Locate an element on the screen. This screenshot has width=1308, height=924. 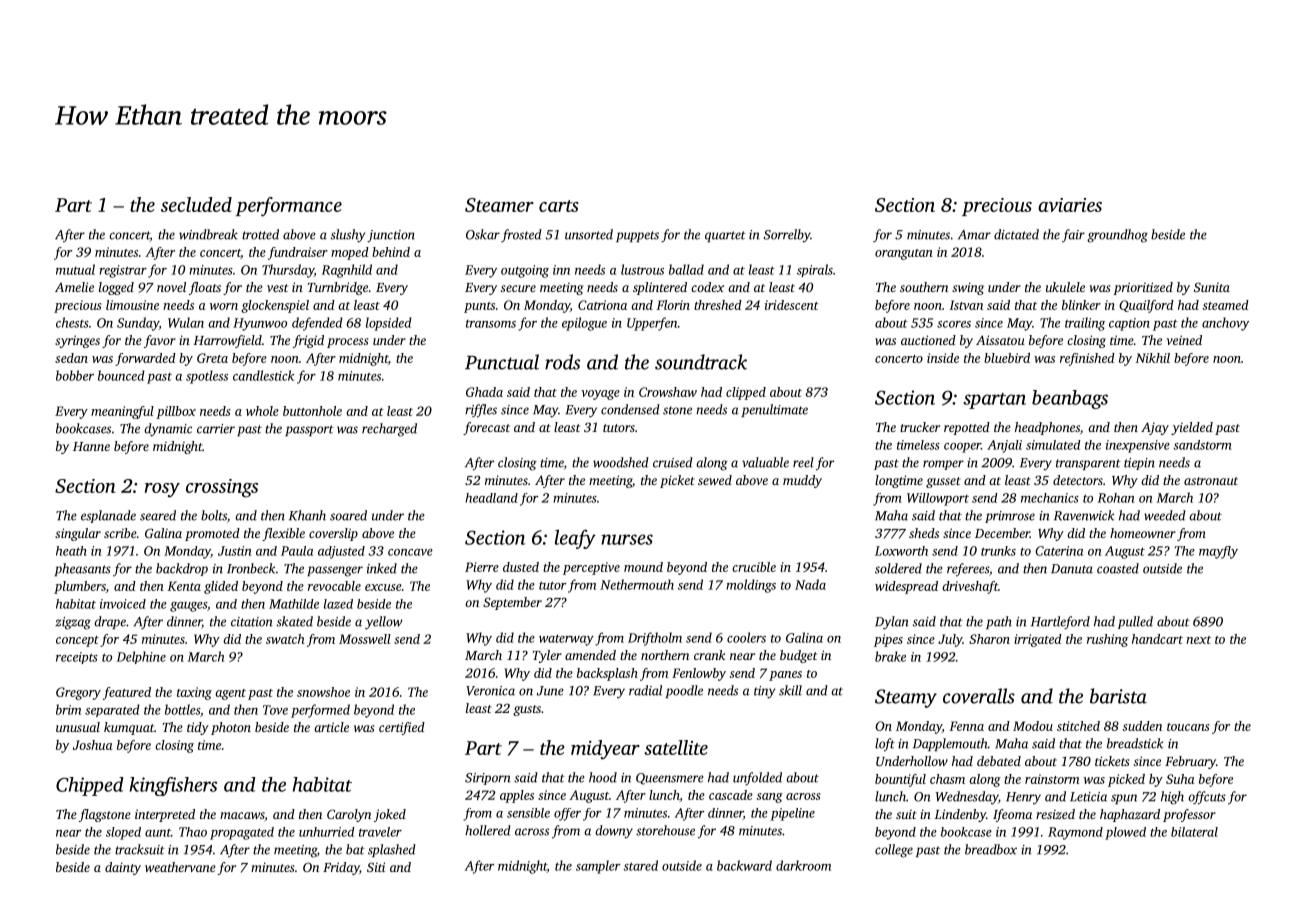
Ravenwick is located at coordinates (1084, 515).
